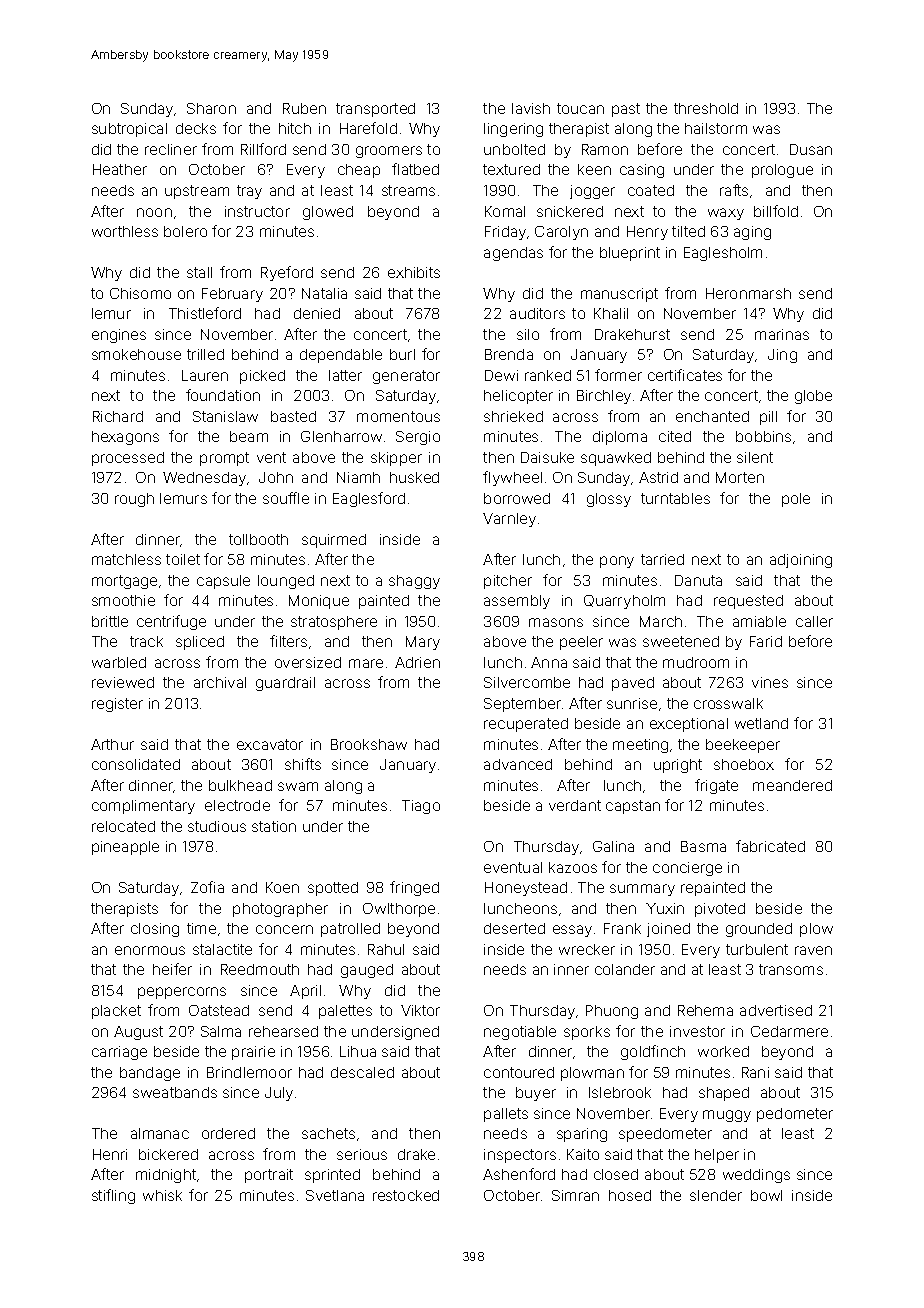 This page has width=924, height=1308. What do you see at coordinates (724, 1094) in the page?
I see `shaped` at bounding box center [724, 1094].
